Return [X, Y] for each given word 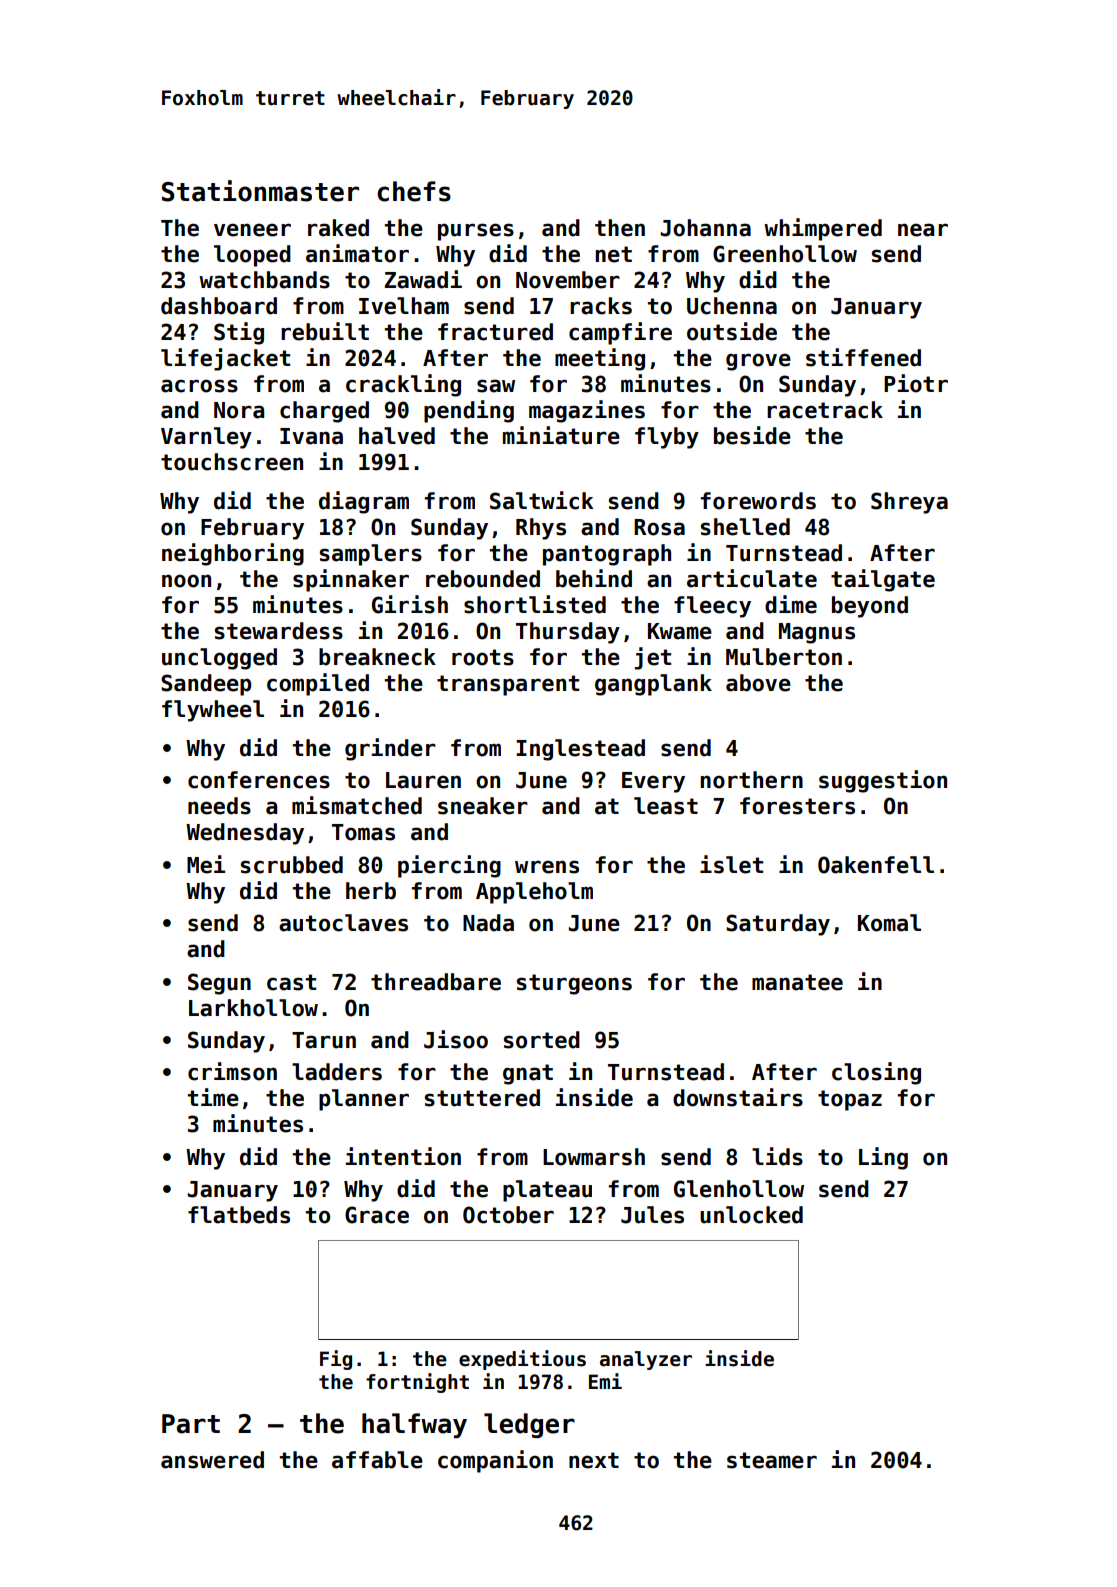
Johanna [705, 228]
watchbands [264, 280]
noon [186, 581]
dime [791, 604]
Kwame [680, 631]
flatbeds [239, 1215]
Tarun [324, 1040]
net [613, 254]
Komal [889, 923]
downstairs [738, 1097]
